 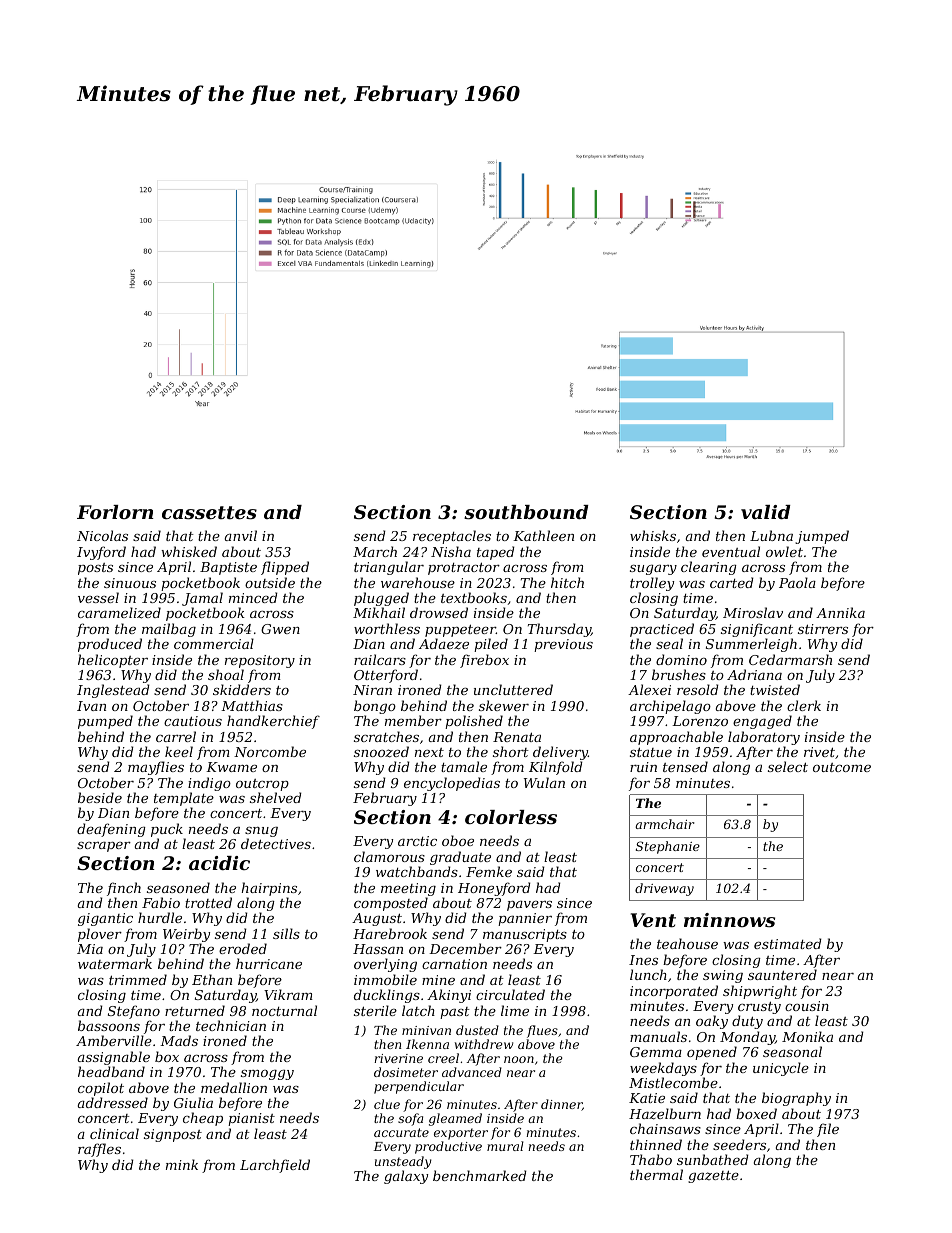 I want to click on file, so click(x=828, y=1130).
